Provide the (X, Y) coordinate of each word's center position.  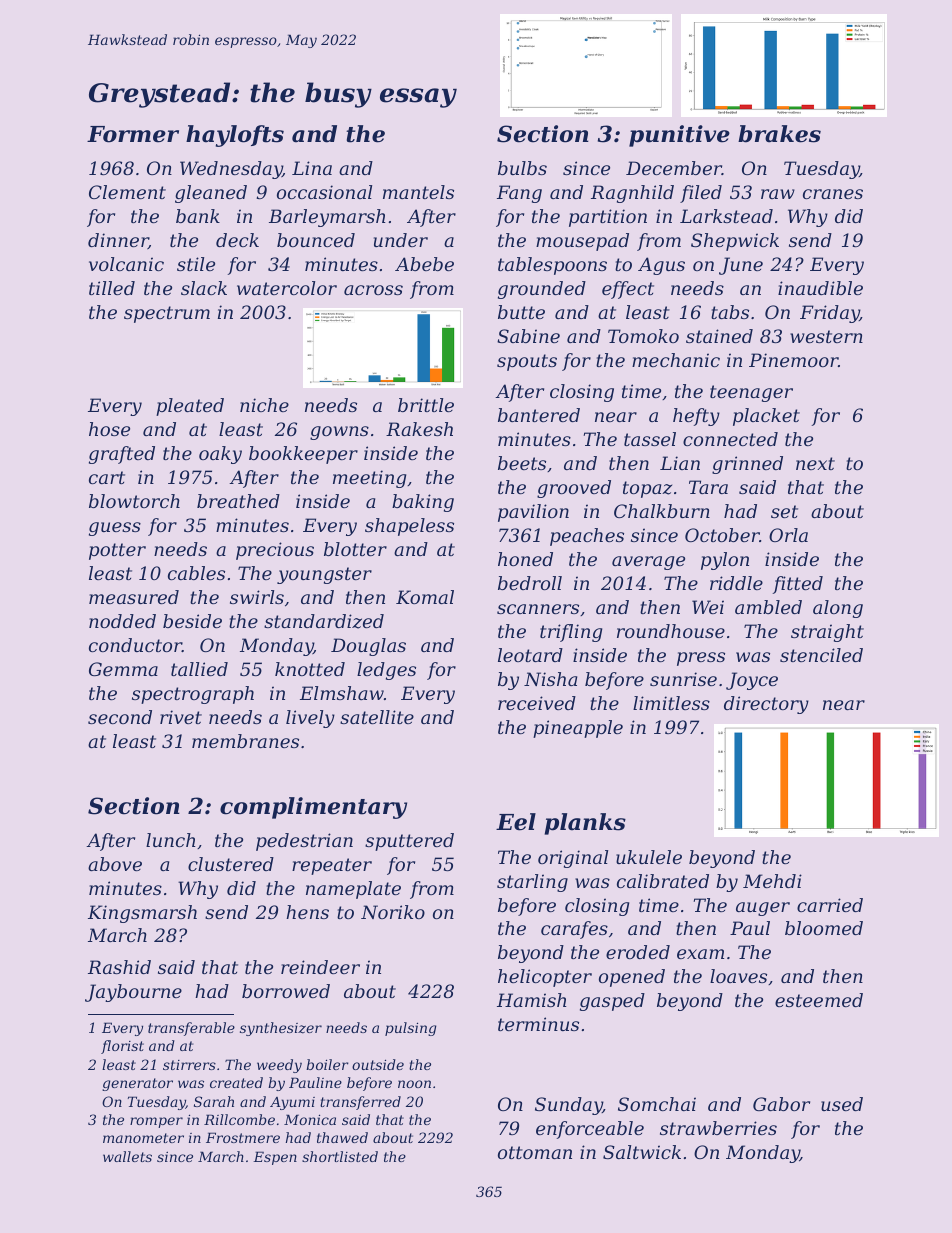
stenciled (821, 655)
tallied (199, 669)
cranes (833, 194)
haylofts (235, 136)
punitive (679, 136)
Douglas (368, 647)
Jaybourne (133, 993)
